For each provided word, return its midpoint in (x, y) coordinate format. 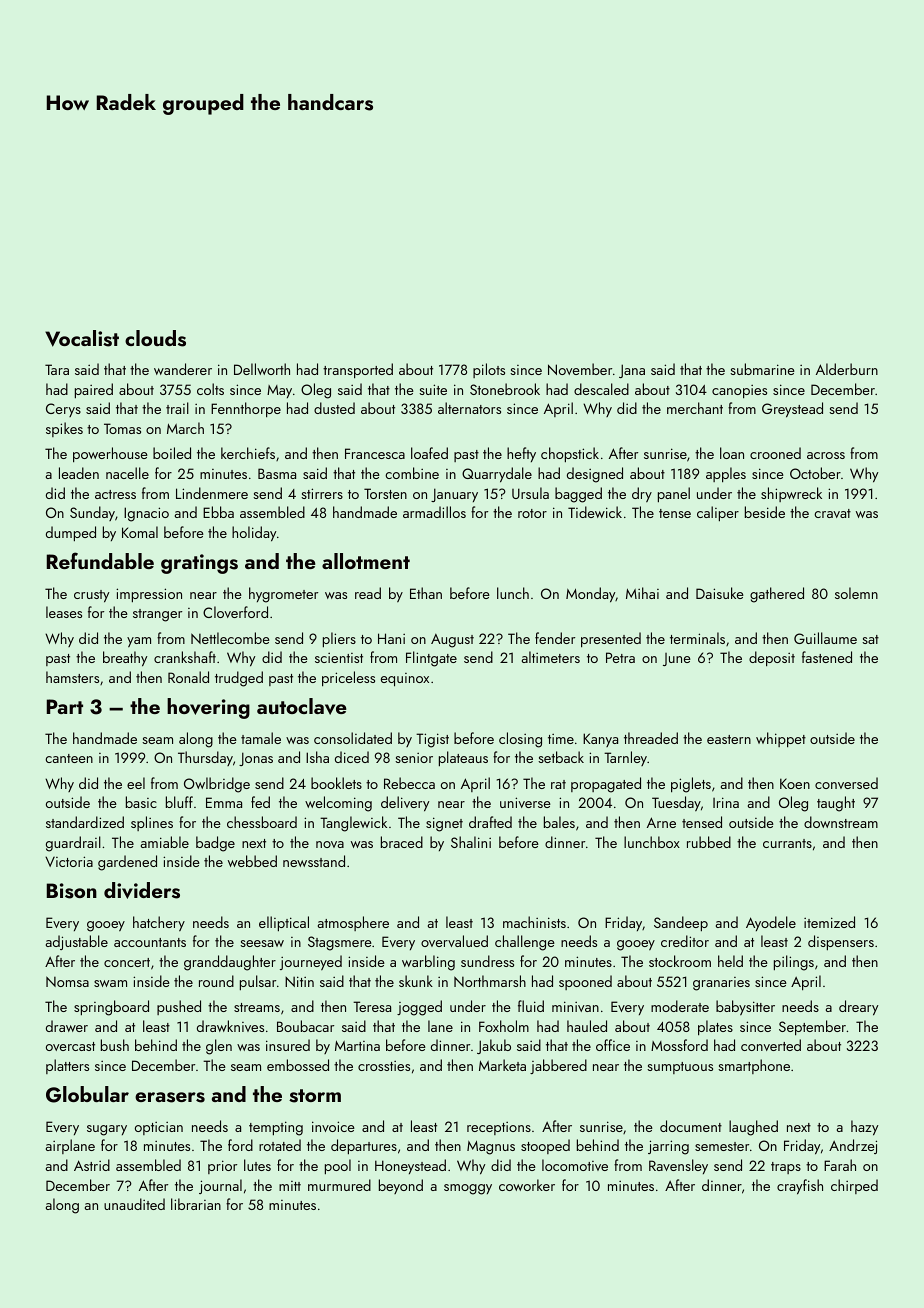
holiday (254, 534)
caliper (718, 513)
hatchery (159, 923)
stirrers (322, 493)
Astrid (92, 1165)
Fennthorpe (246, 409)
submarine (762, 369)
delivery (405, 804)
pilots (489, 370)
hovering (208, 708)
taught (836, 804)
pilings (794, 963)
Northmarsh (490, 981)
